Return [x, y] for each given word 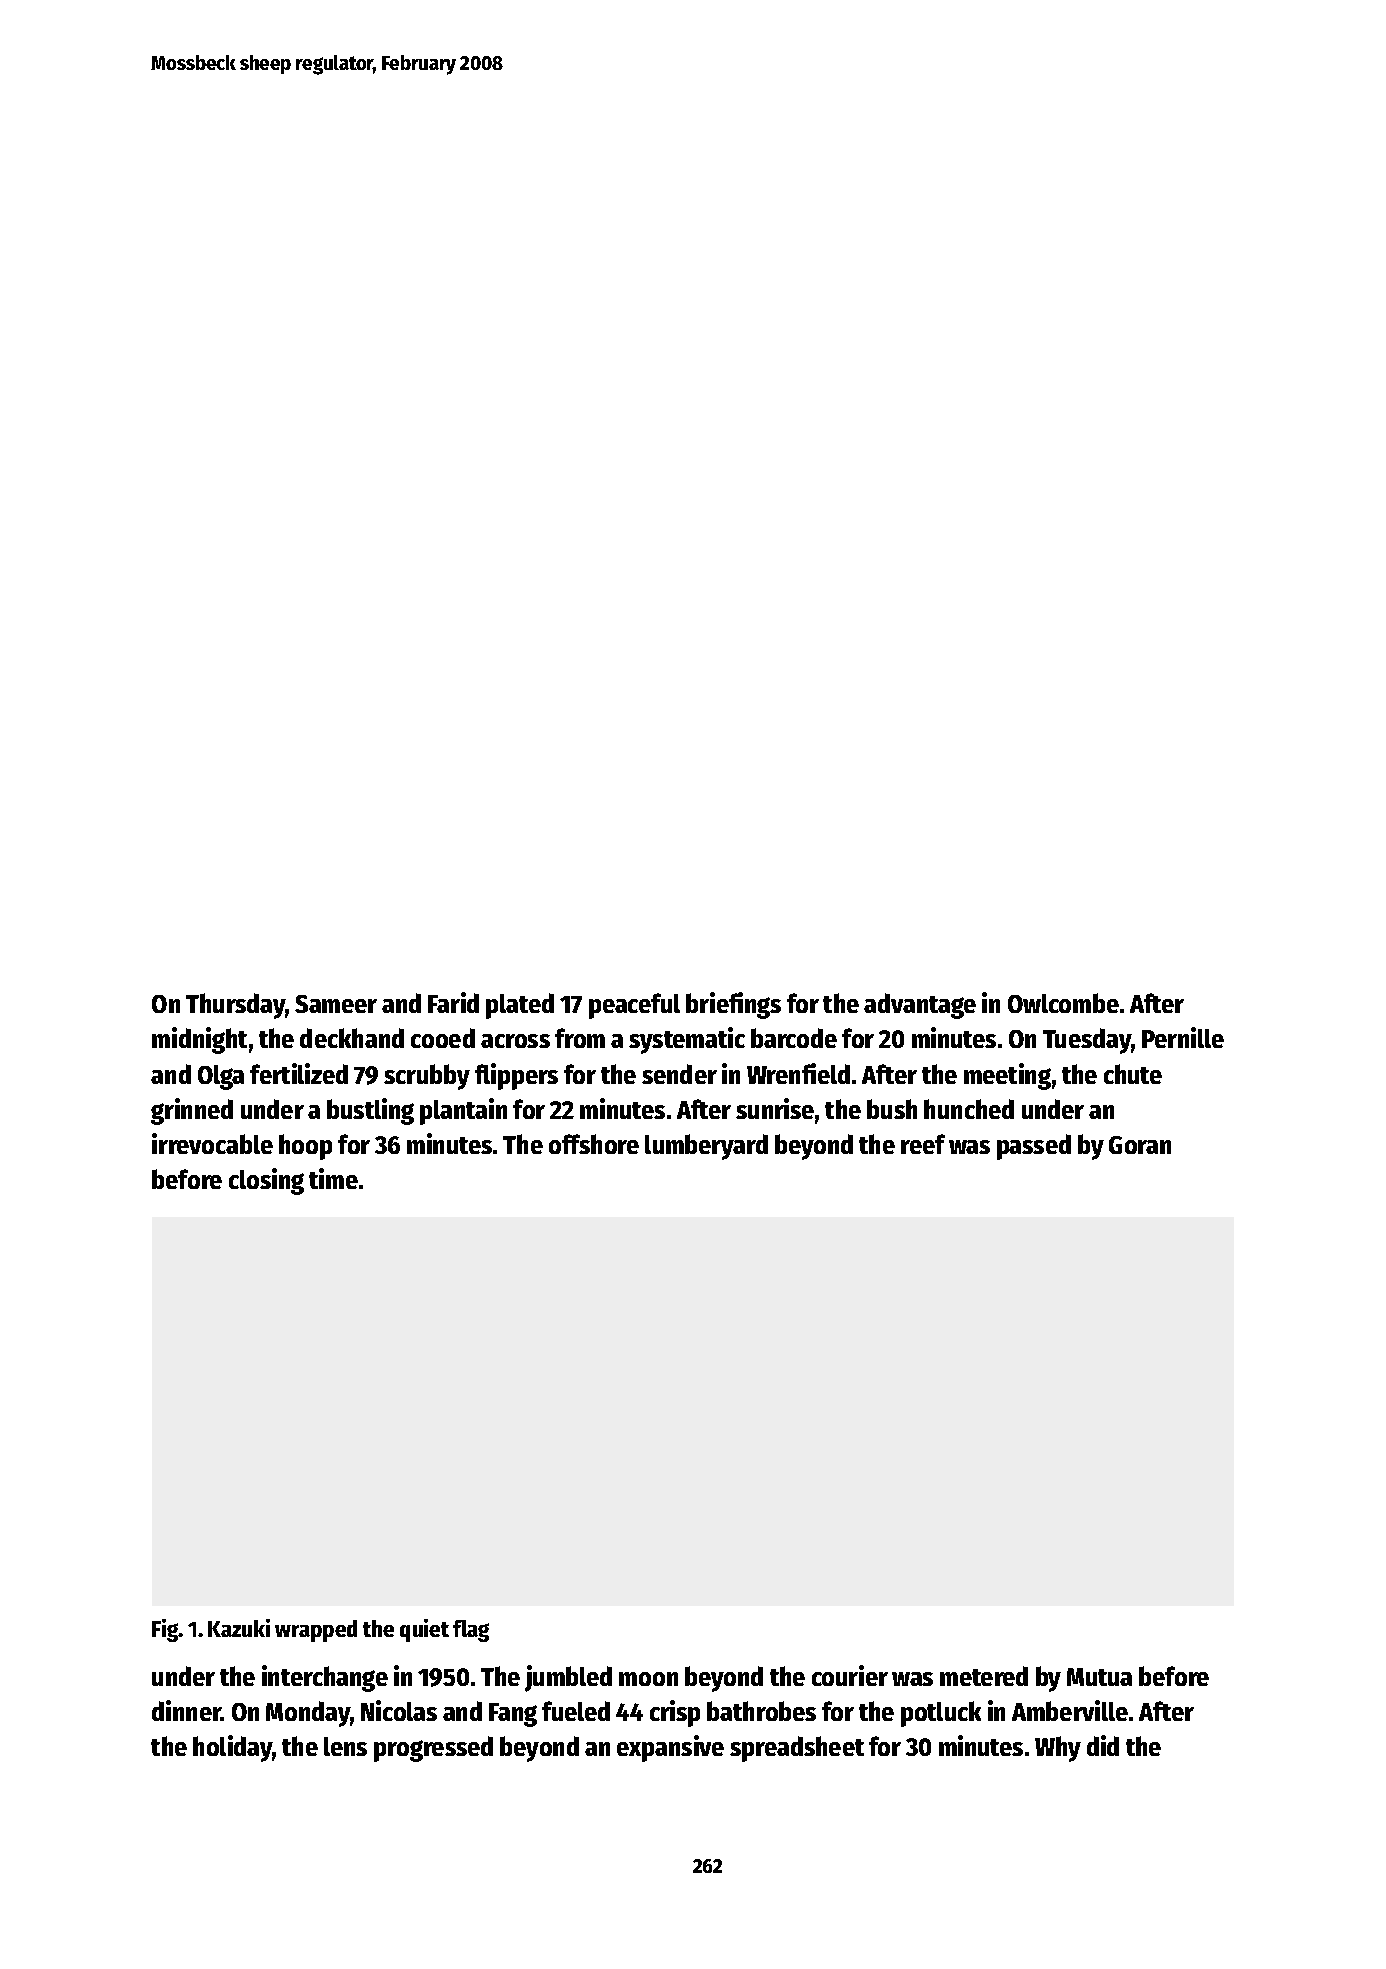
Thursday [236, 1006]
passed [1034, 1147]
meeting [1007, 1076]
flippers [516, 1076]
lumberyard [706, 1147]
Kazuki [239, 1628]
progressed [433, 1749]
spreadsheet [797, 1749]
